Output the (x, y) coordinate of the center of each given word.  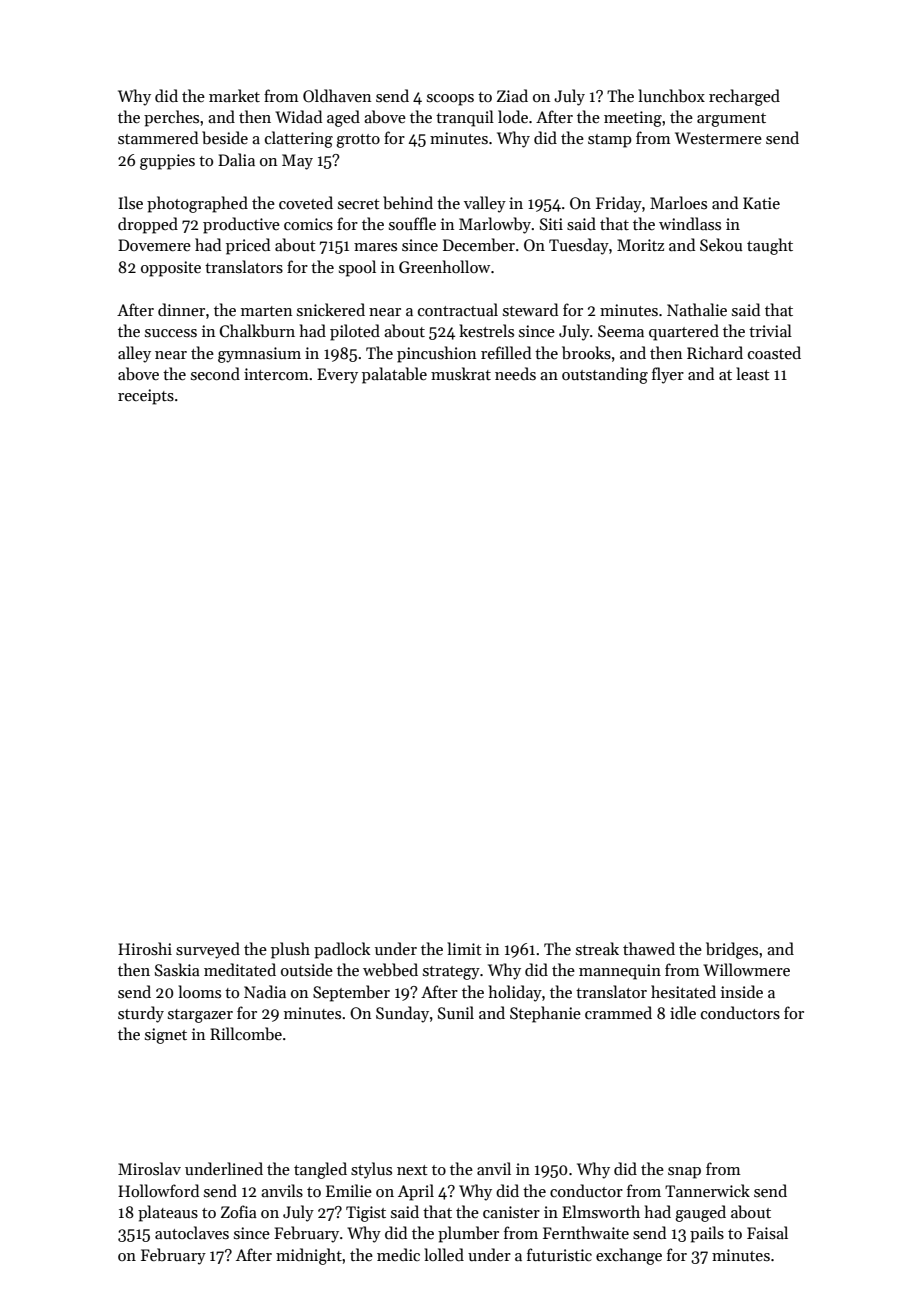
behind (408, 202)
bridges (732, 950)
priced (248, 246)
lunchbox (671, 96)
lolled (444, 1254)
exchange (629, 1256)
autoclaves (192, 1232)
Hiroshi (145, 949)
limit (464, 948)
